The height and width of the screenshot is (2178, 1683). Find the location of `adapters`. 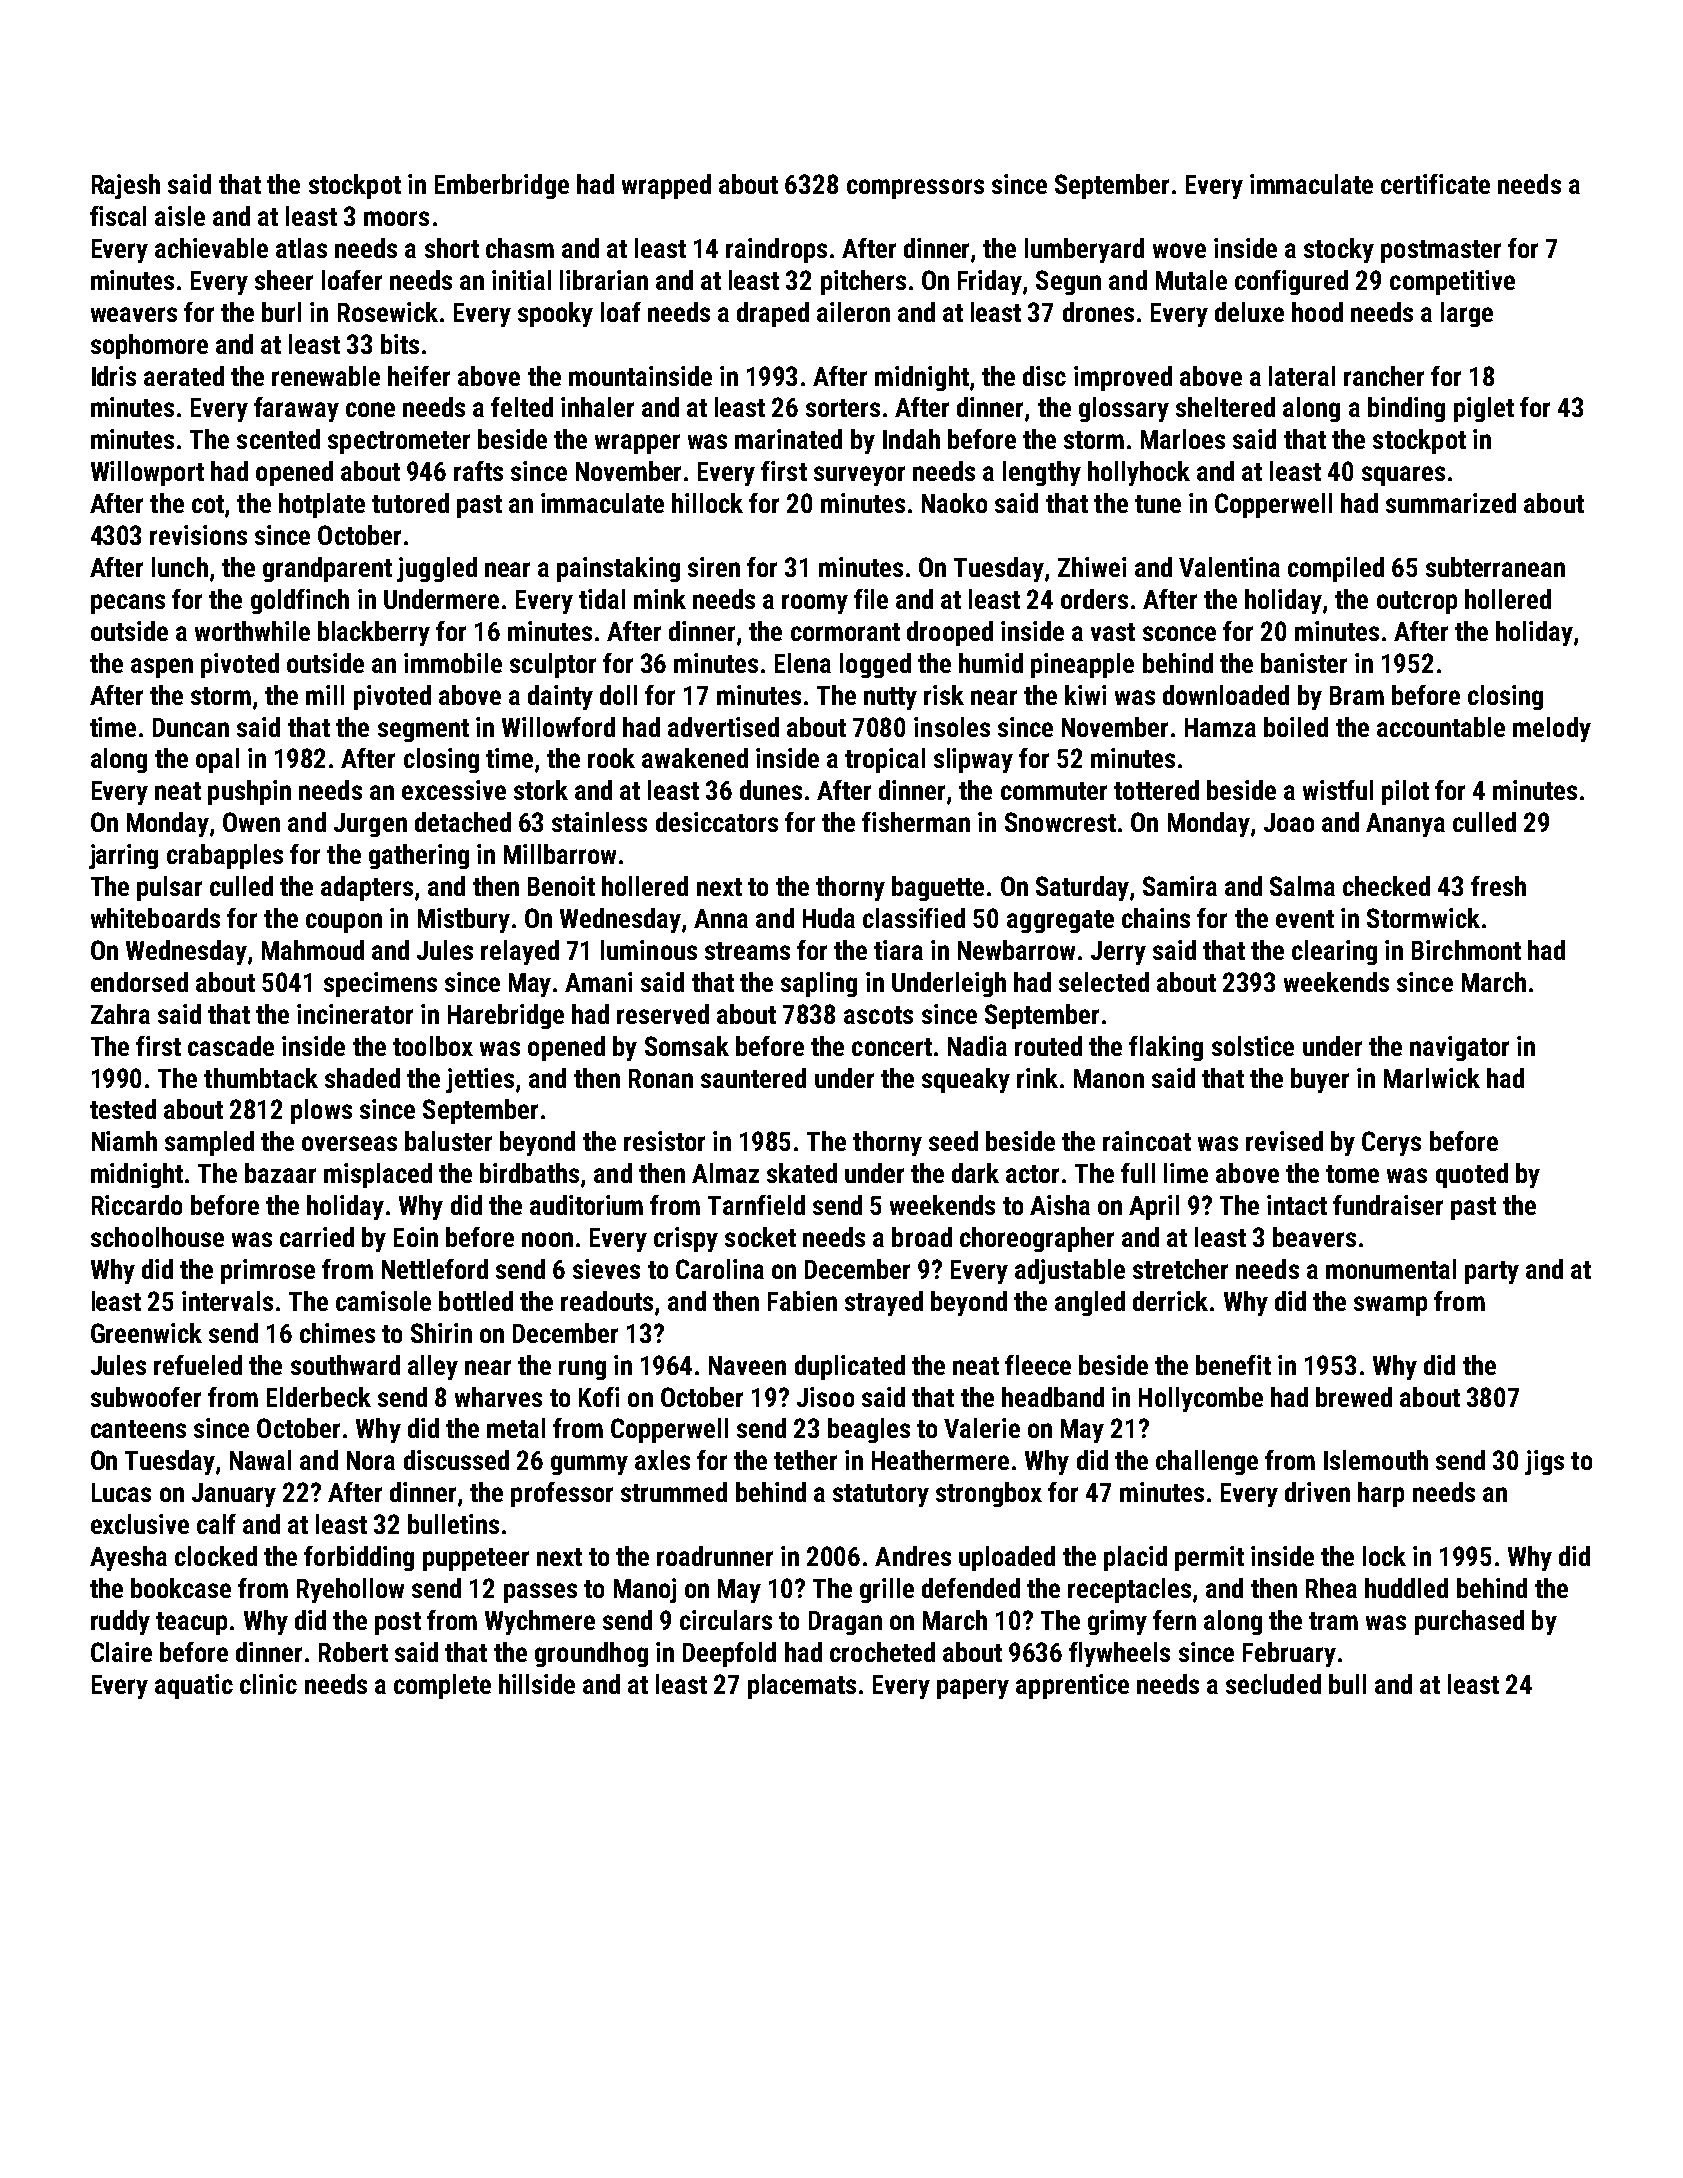

adapters is located at coordinates (367, 888).
